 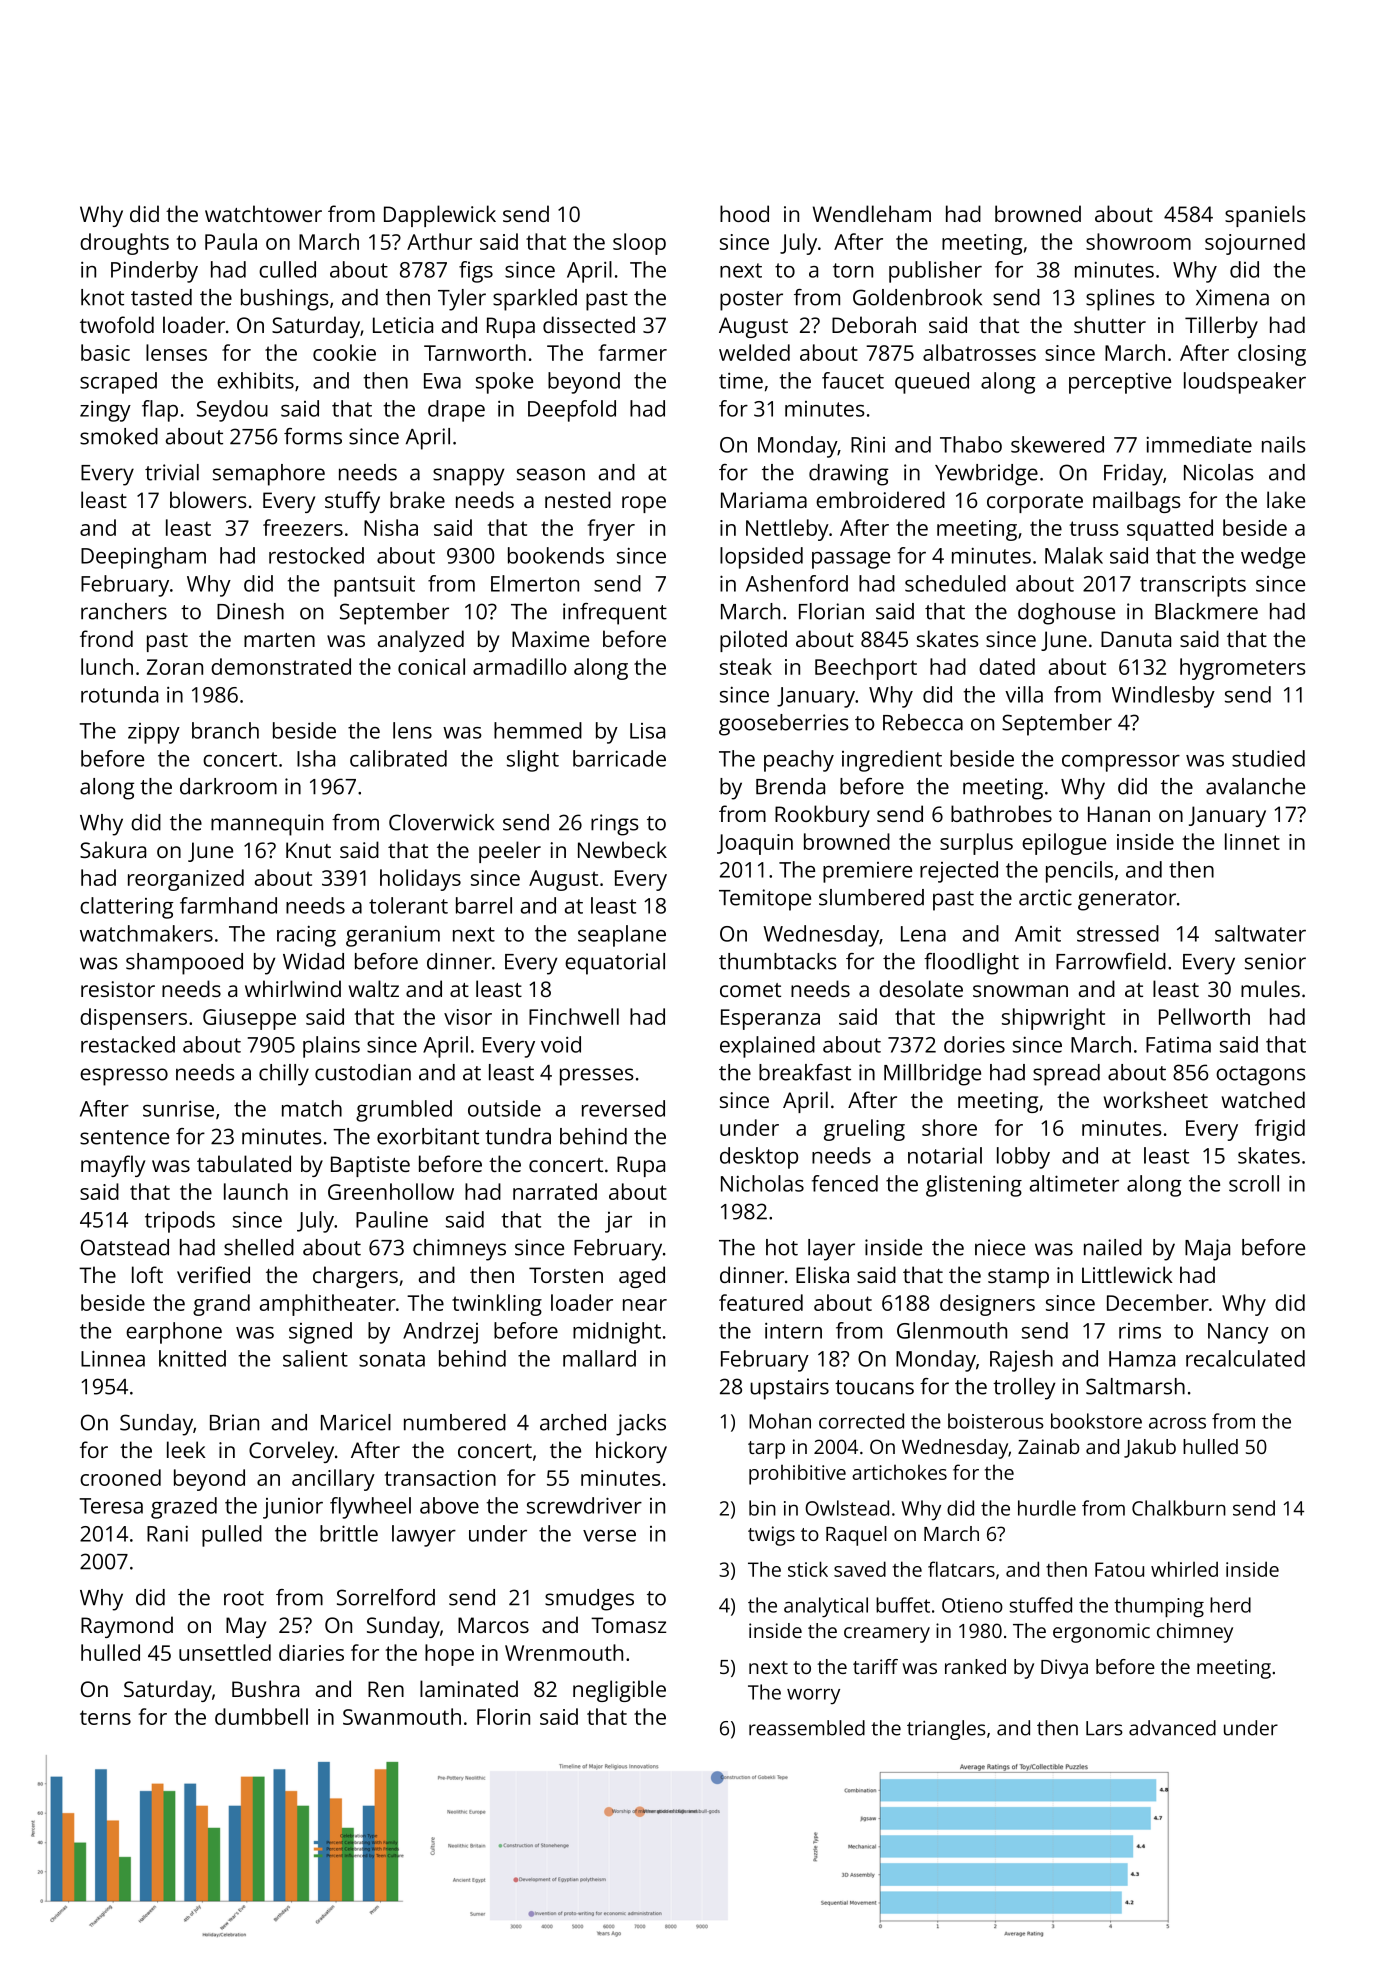 What do you see at coordinates (398, 758) in the screenshot?
I see `calibrated` at bounding box center [398, 758].
